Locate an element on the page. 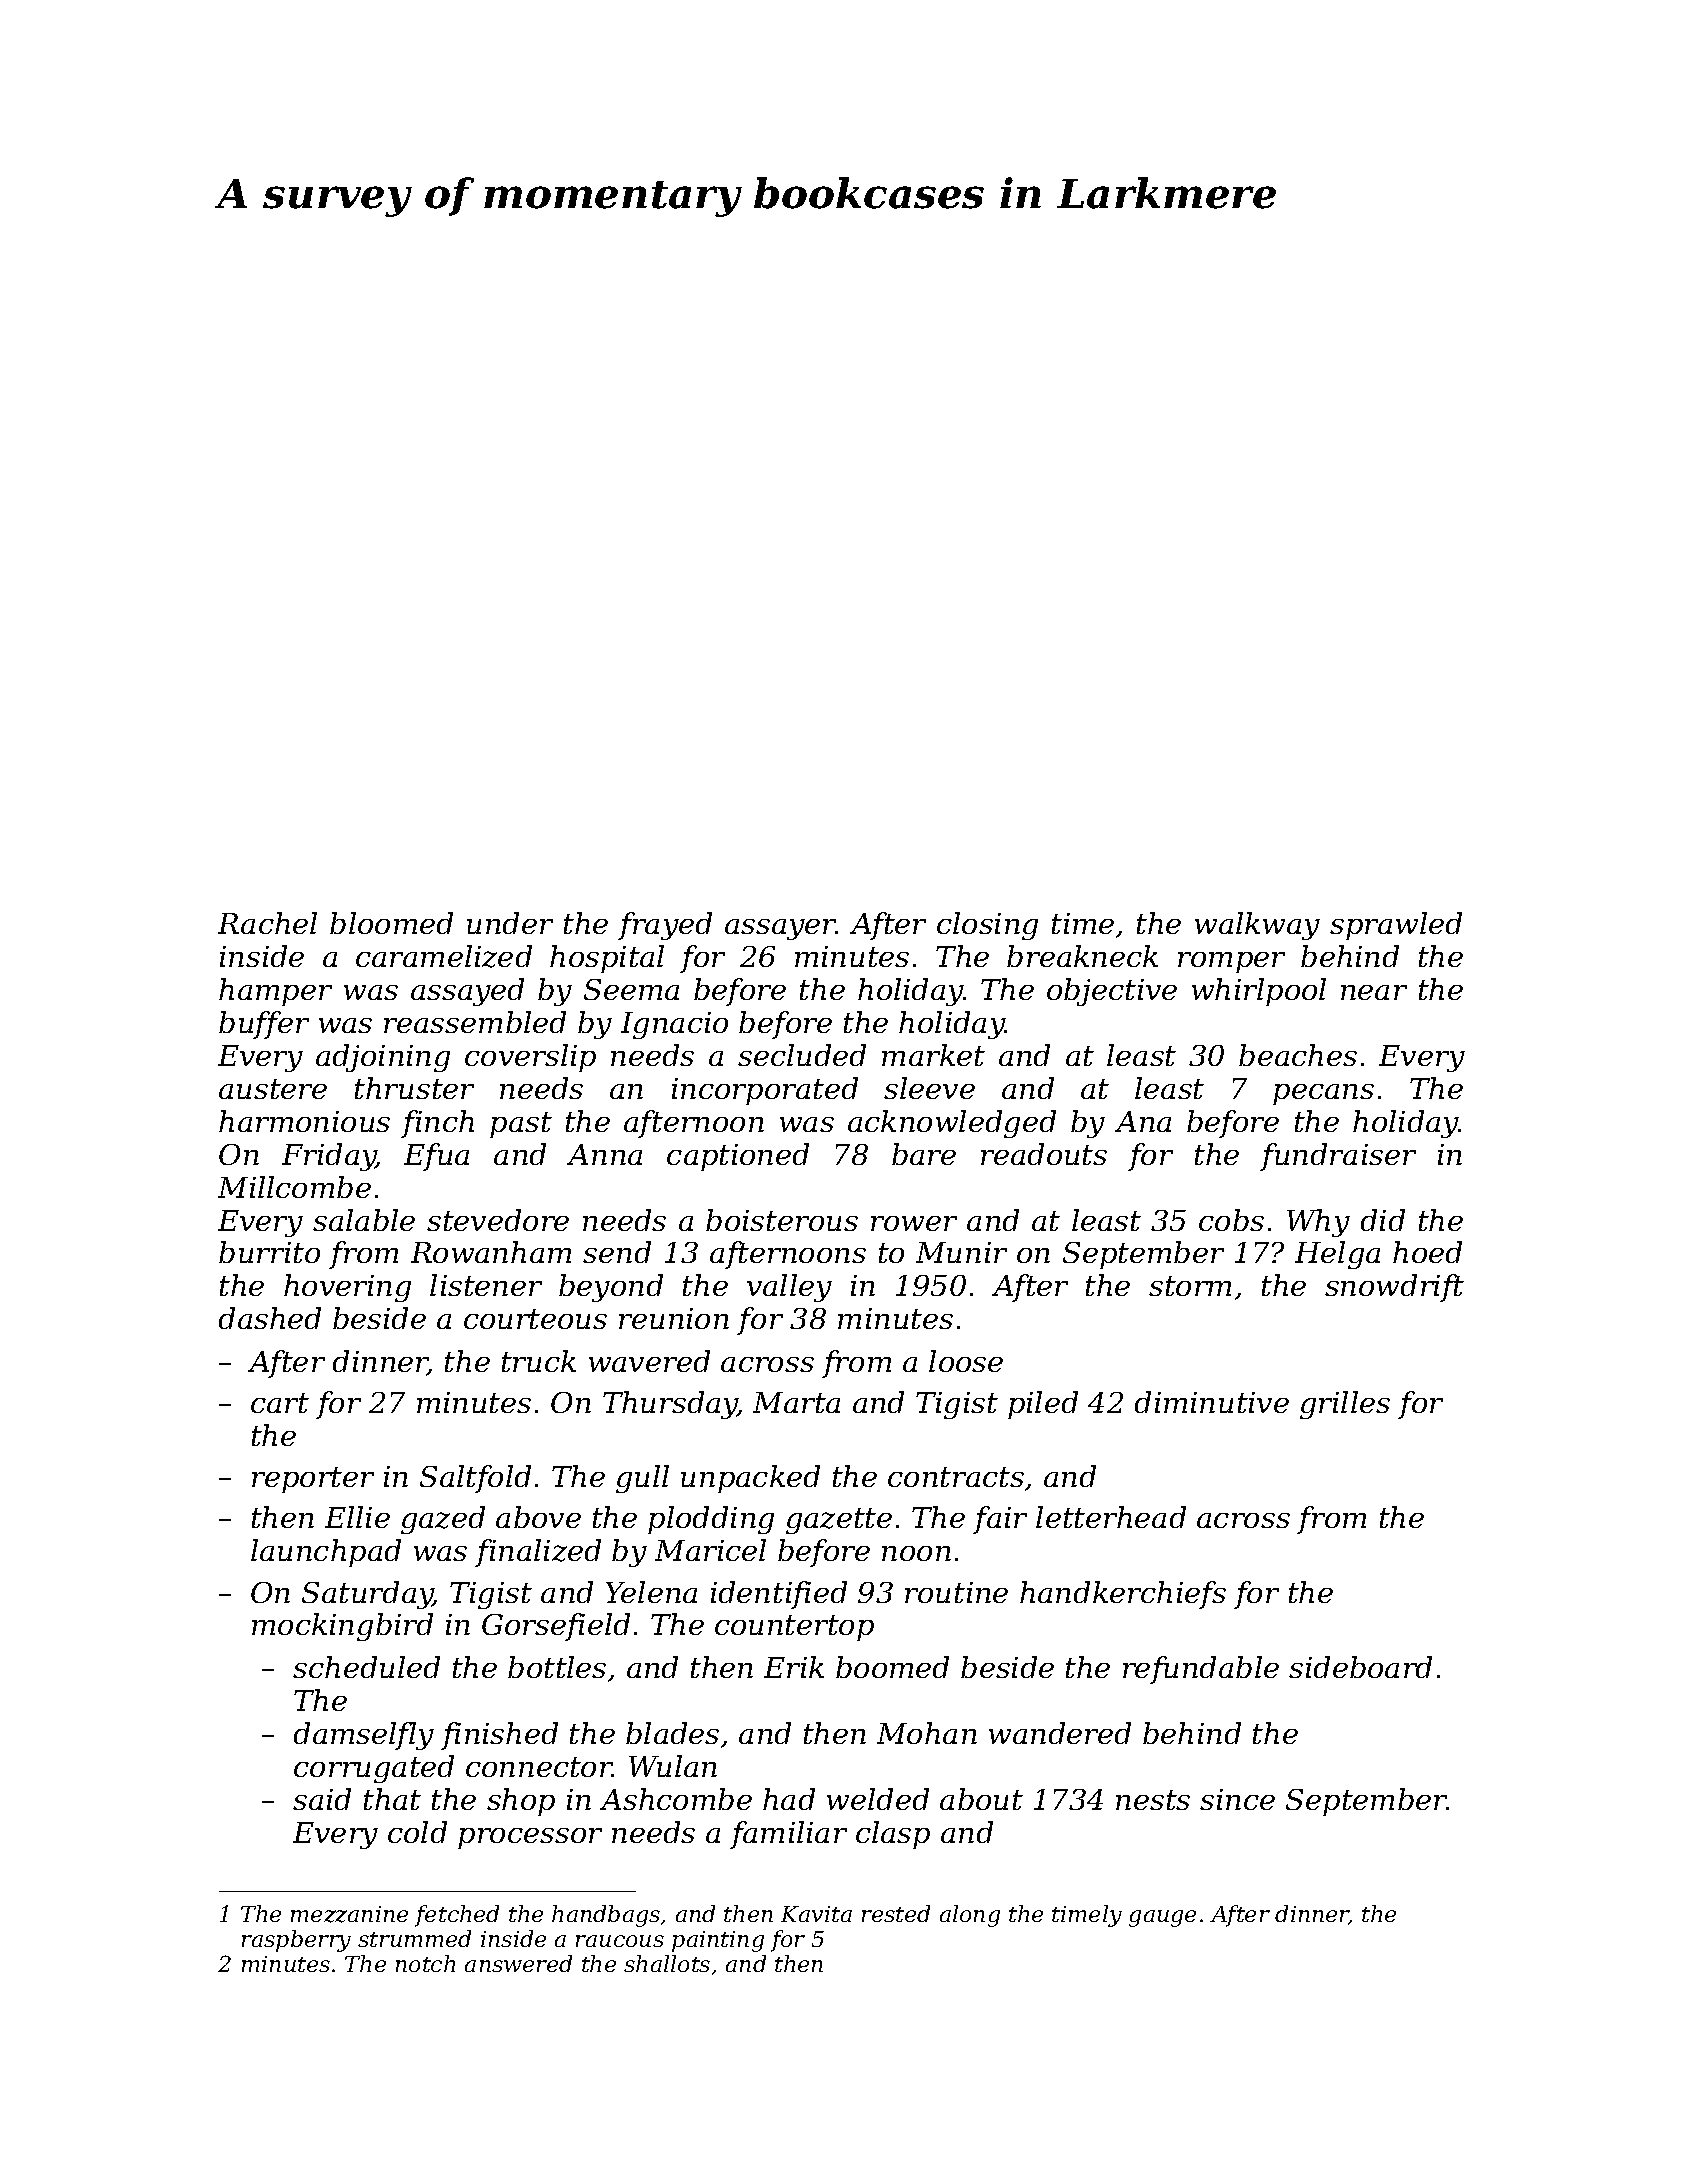  boisterous is located at coordinates (782, 1220).
